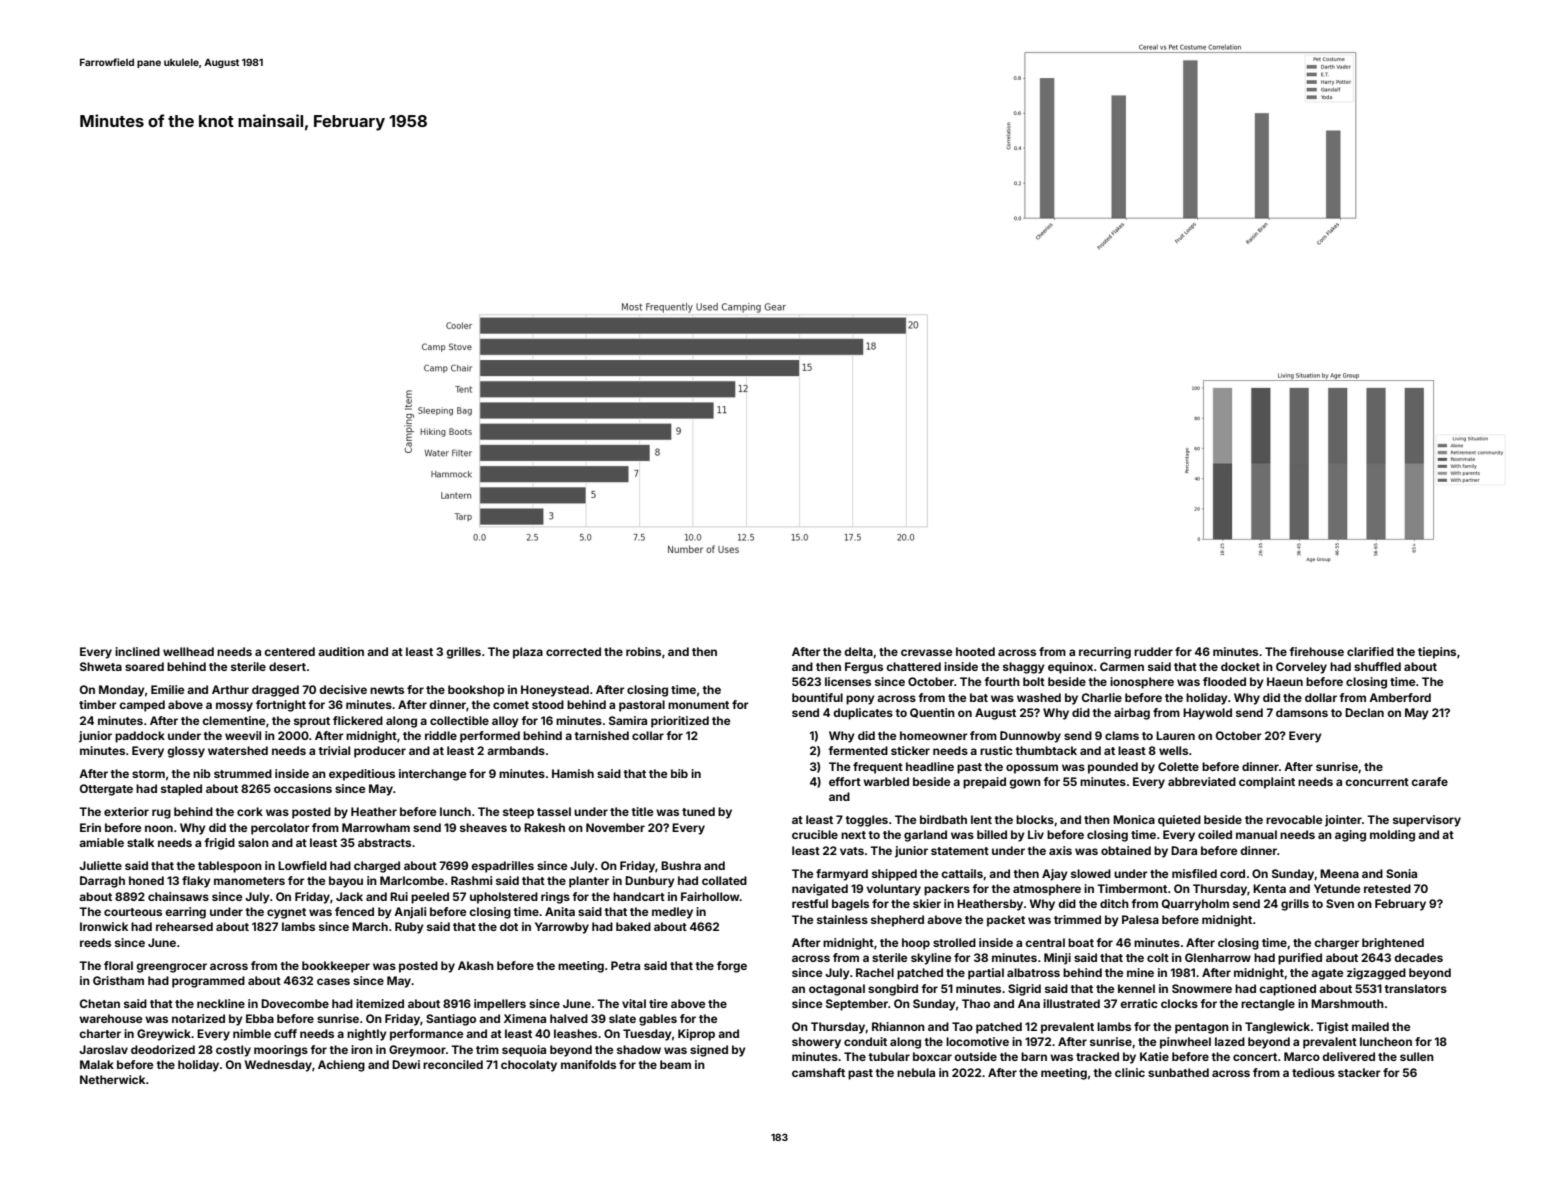  Describe the element at coordinates (679, 773) in the page. I see `bib` at that location.
